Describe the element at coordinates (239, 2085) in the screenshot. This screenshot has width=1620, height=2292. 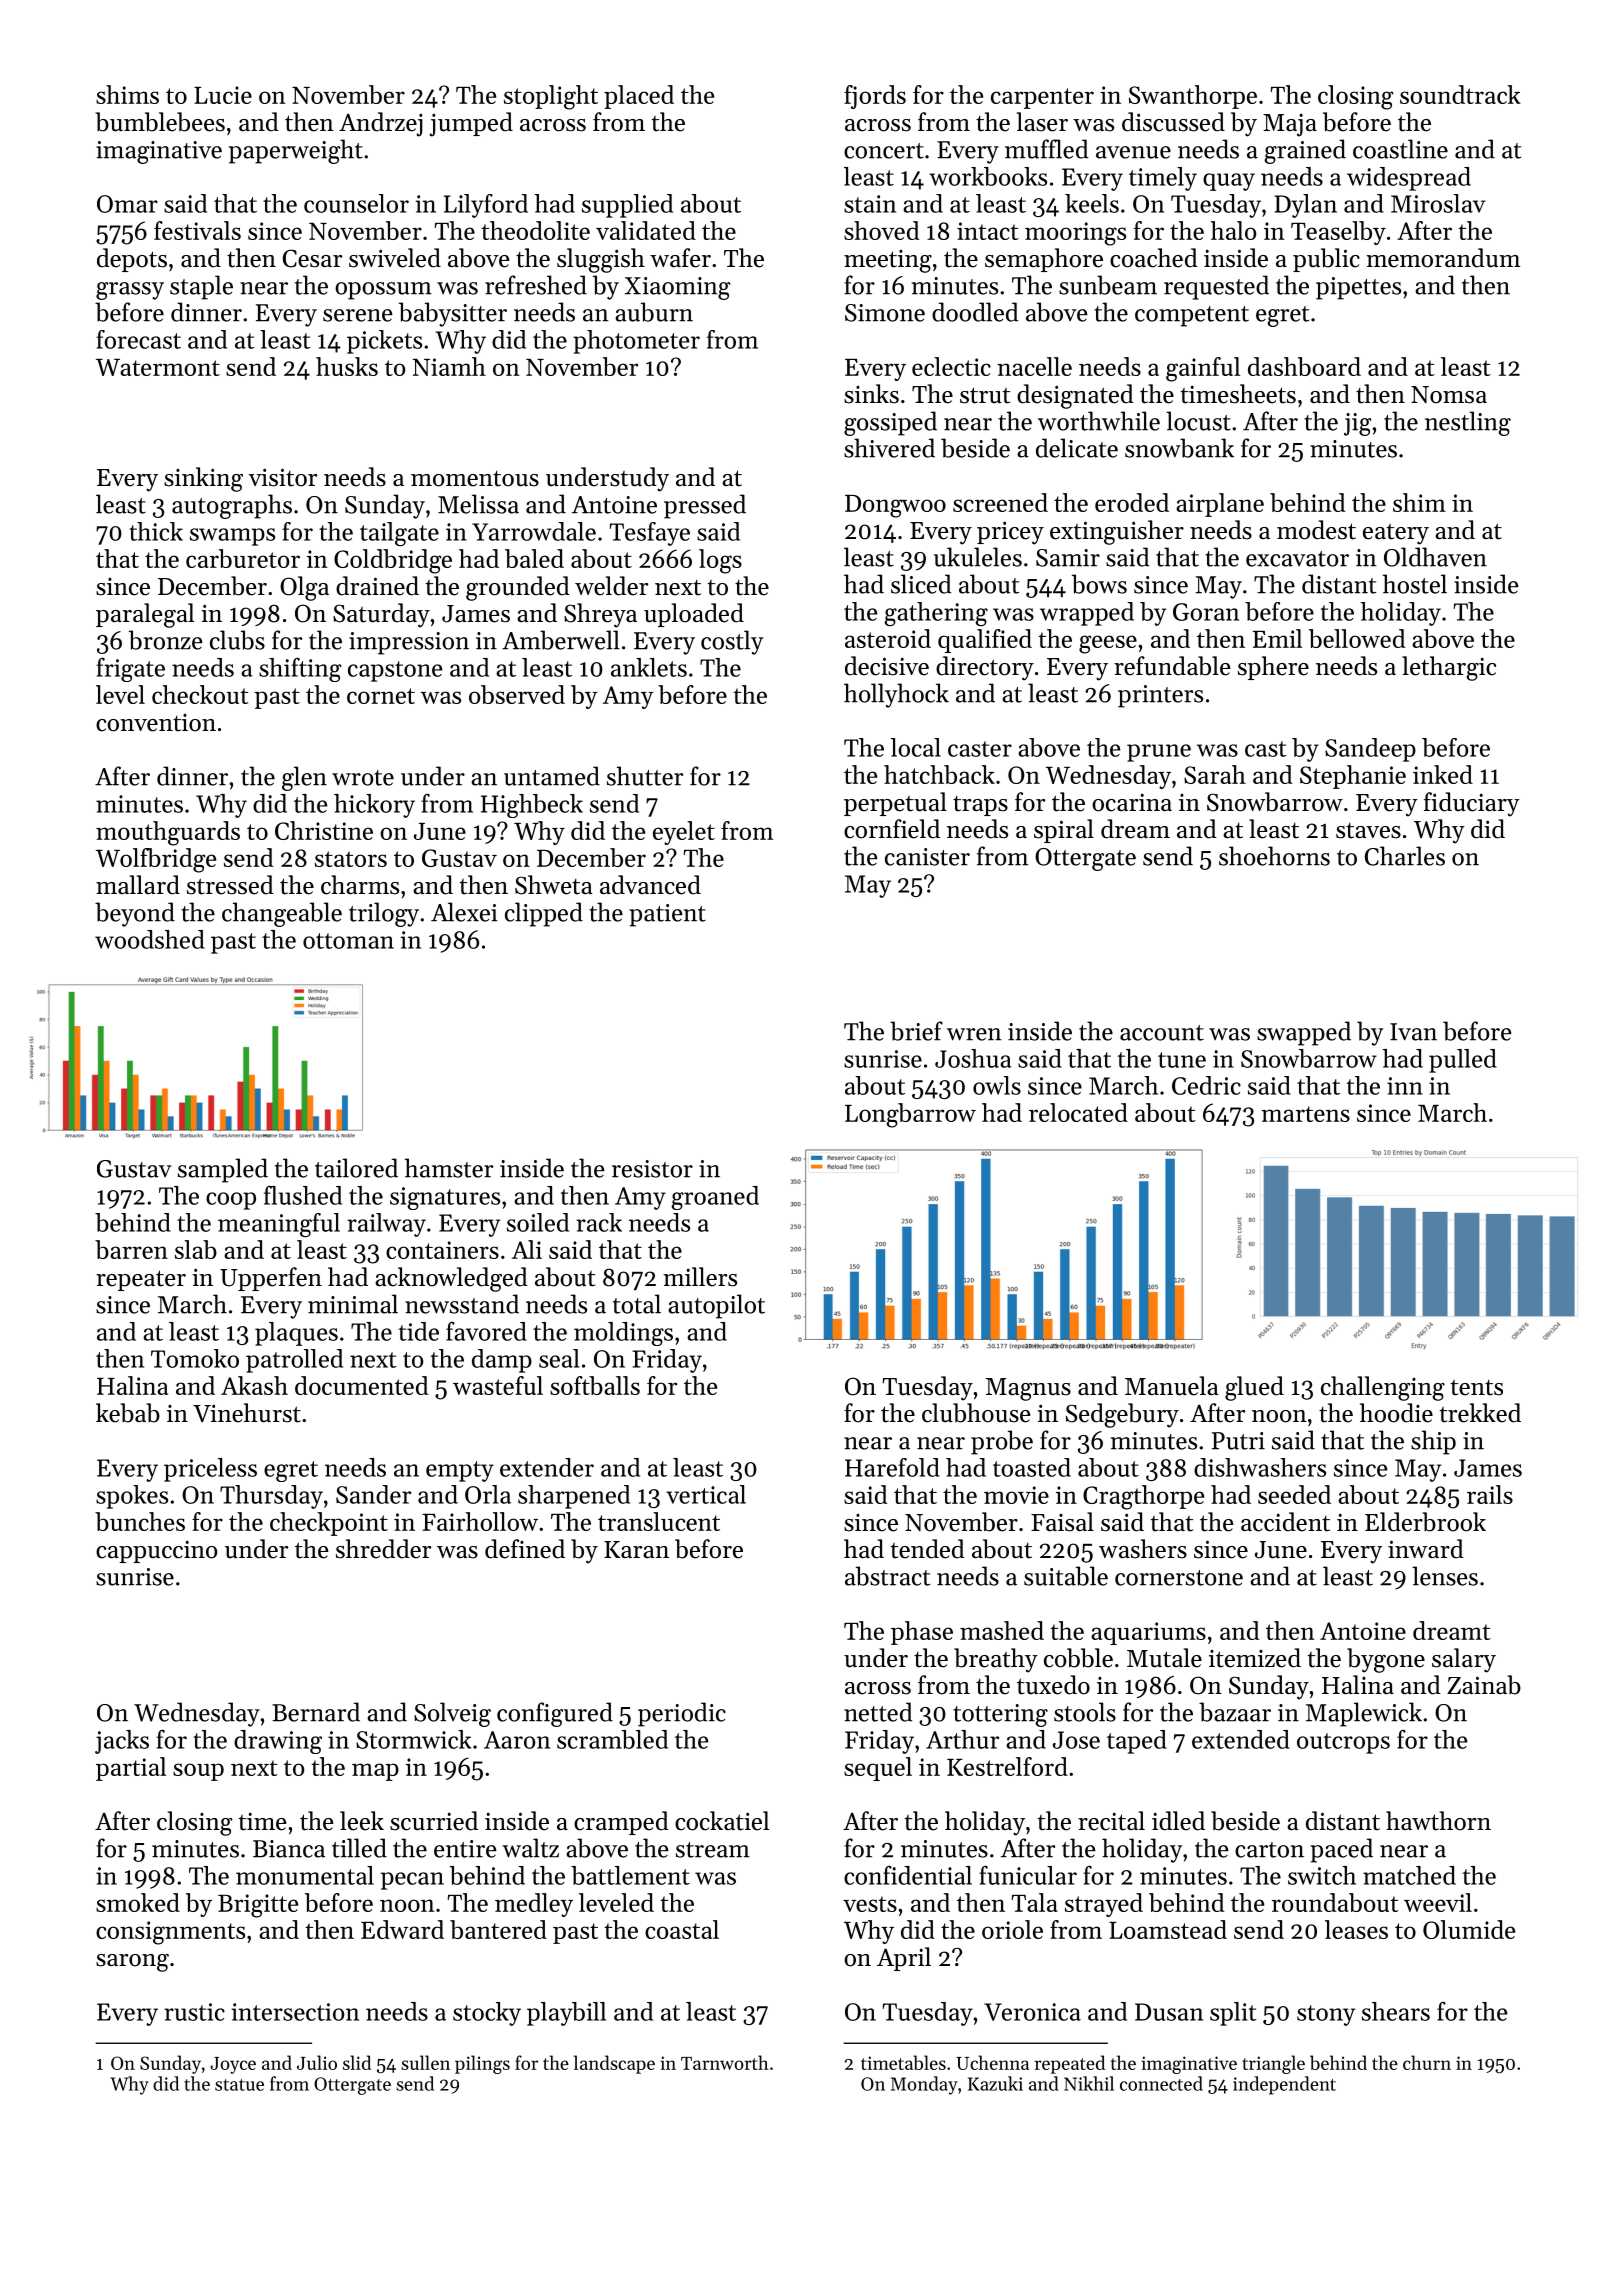
I see `statue` at that location.
